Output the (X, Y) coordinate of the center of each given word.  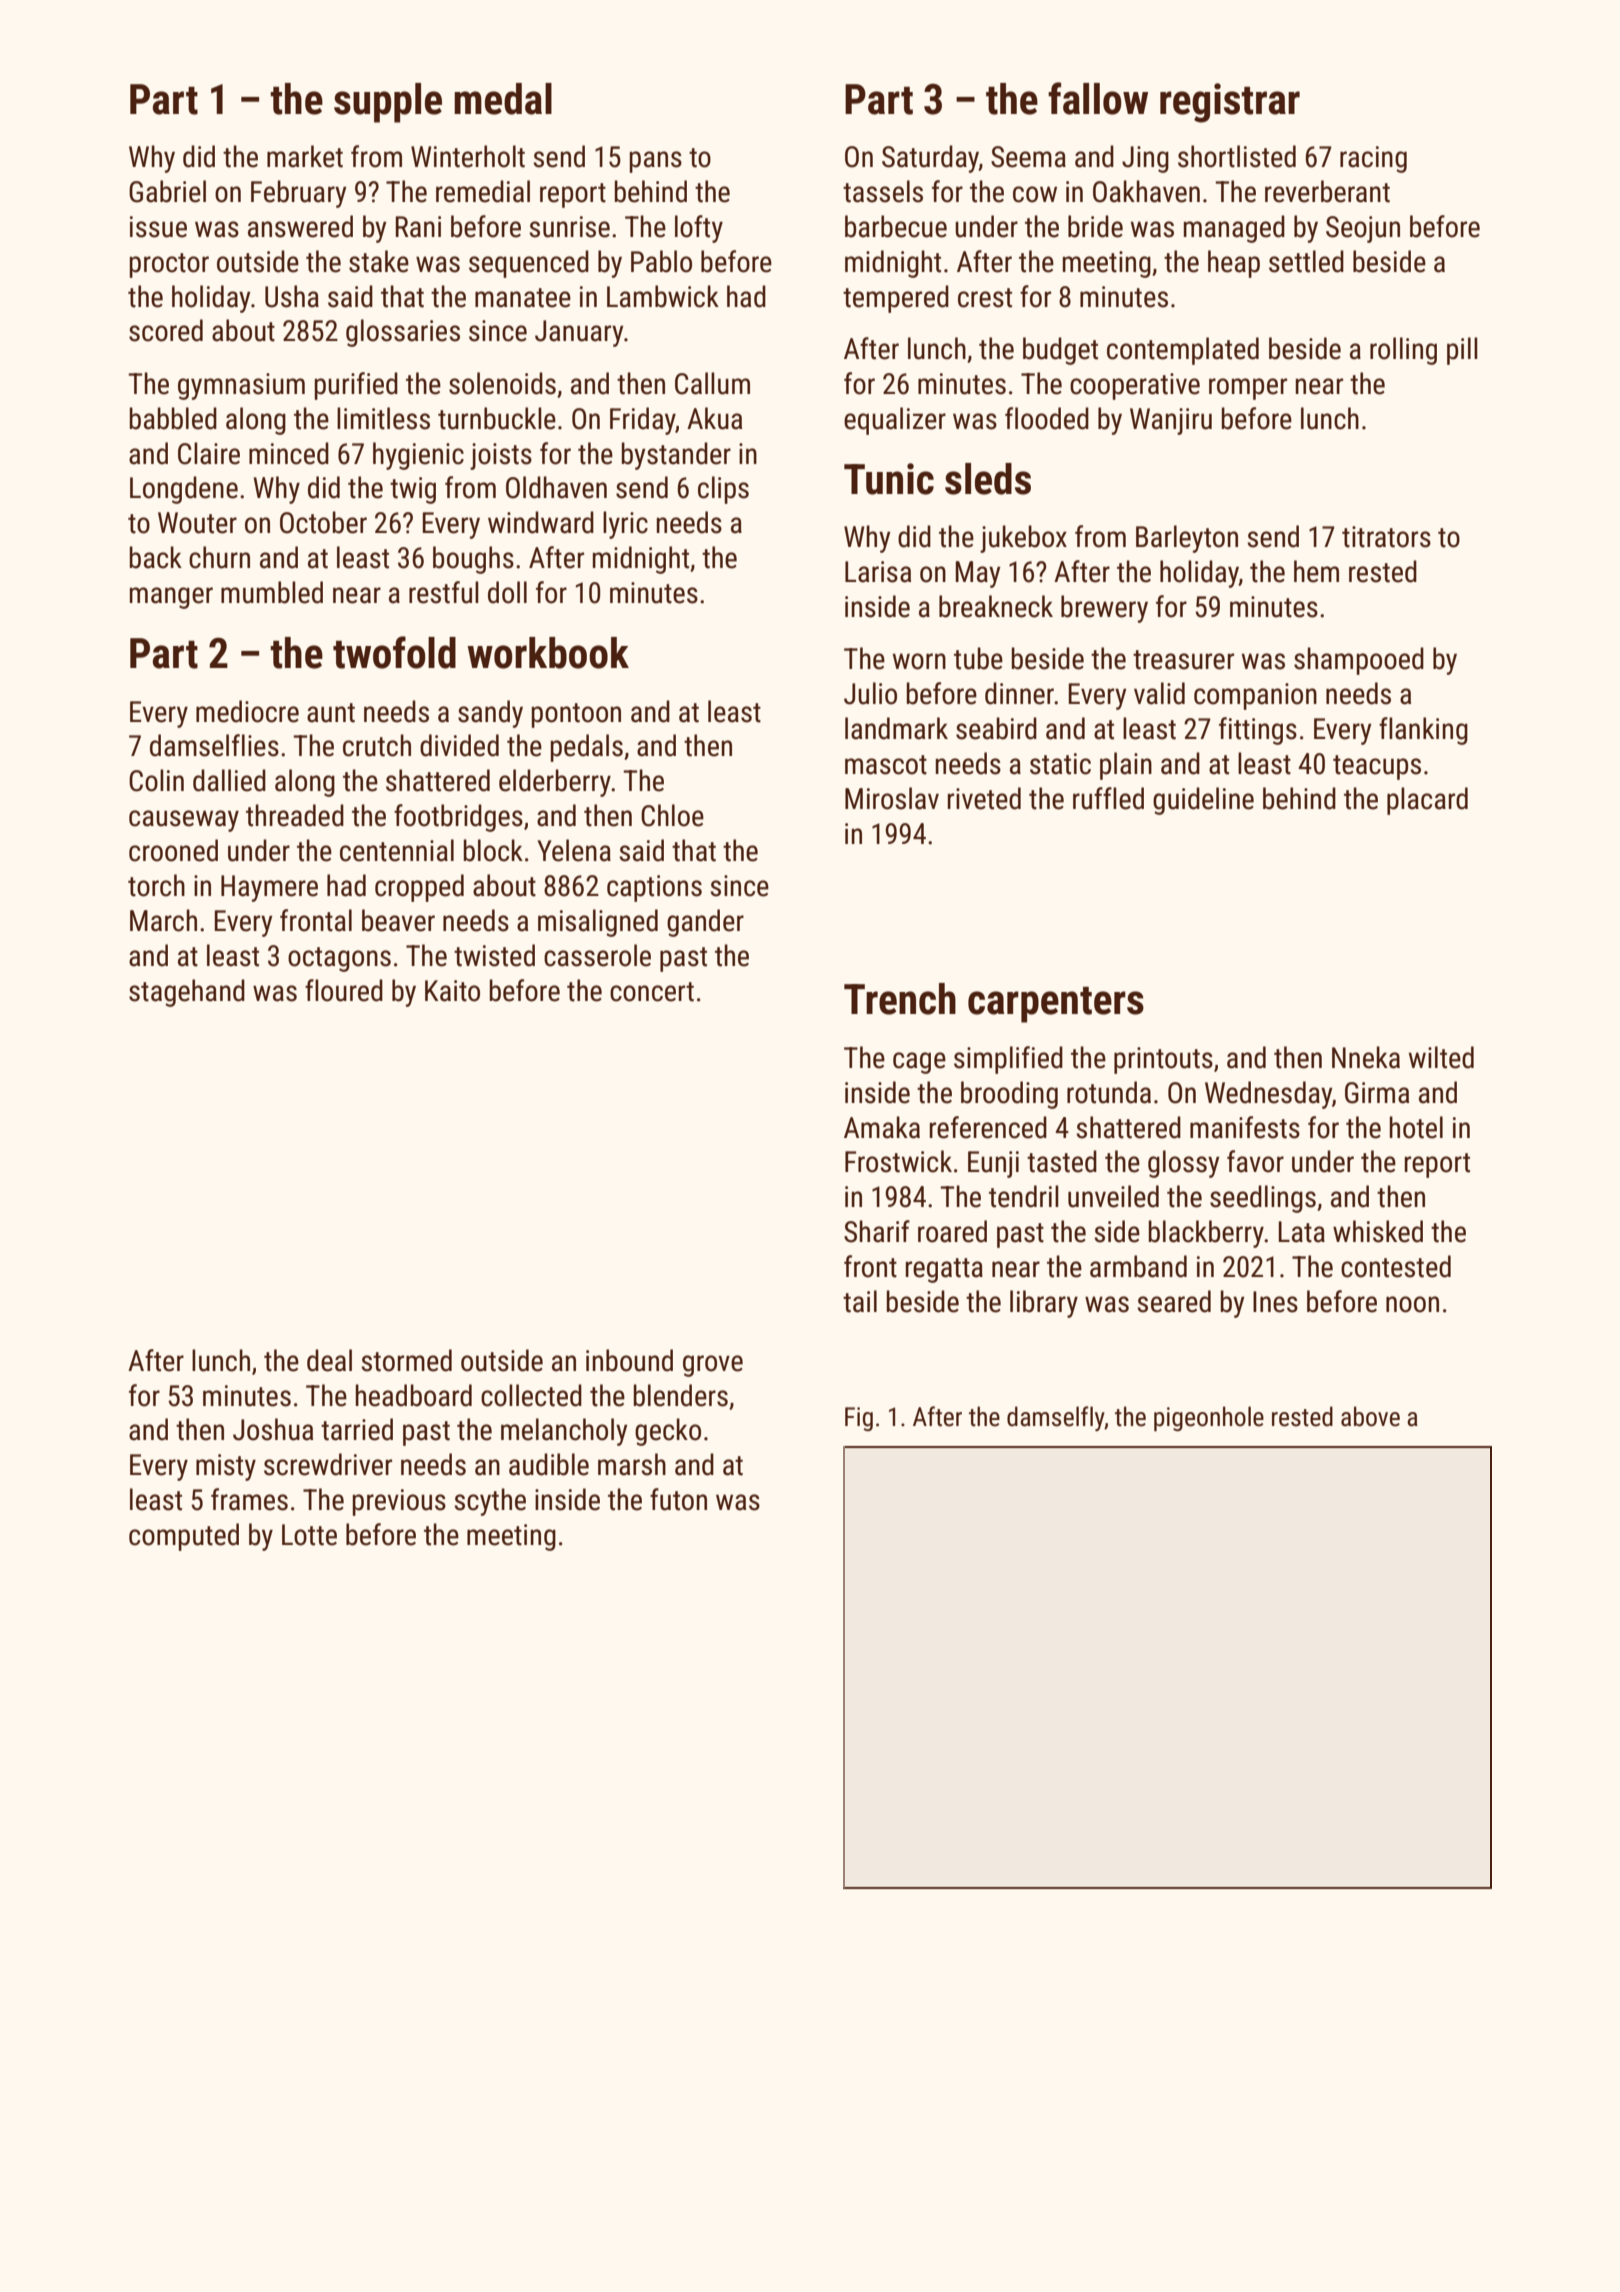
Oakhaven (1146, 191)
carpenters (1056, 1005)
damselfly (1056, 1418)
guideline (1203, 801)
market (305, 156)
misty (226, 1467)
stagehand (187, 993)
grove (713, 1366)
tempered (896, 299)
